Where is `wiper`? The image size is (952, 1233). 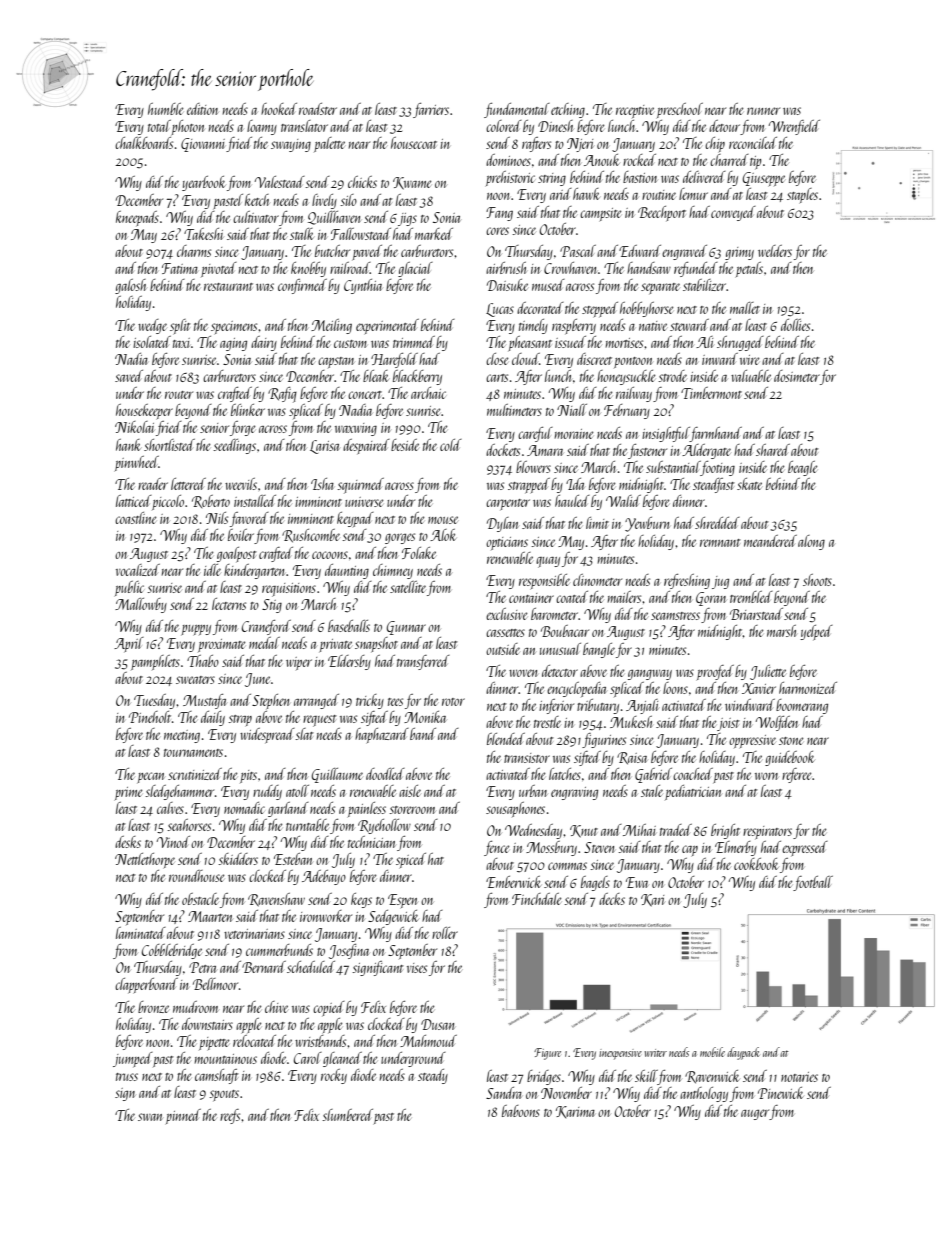
wiper is located at coordinates (299, 663).
